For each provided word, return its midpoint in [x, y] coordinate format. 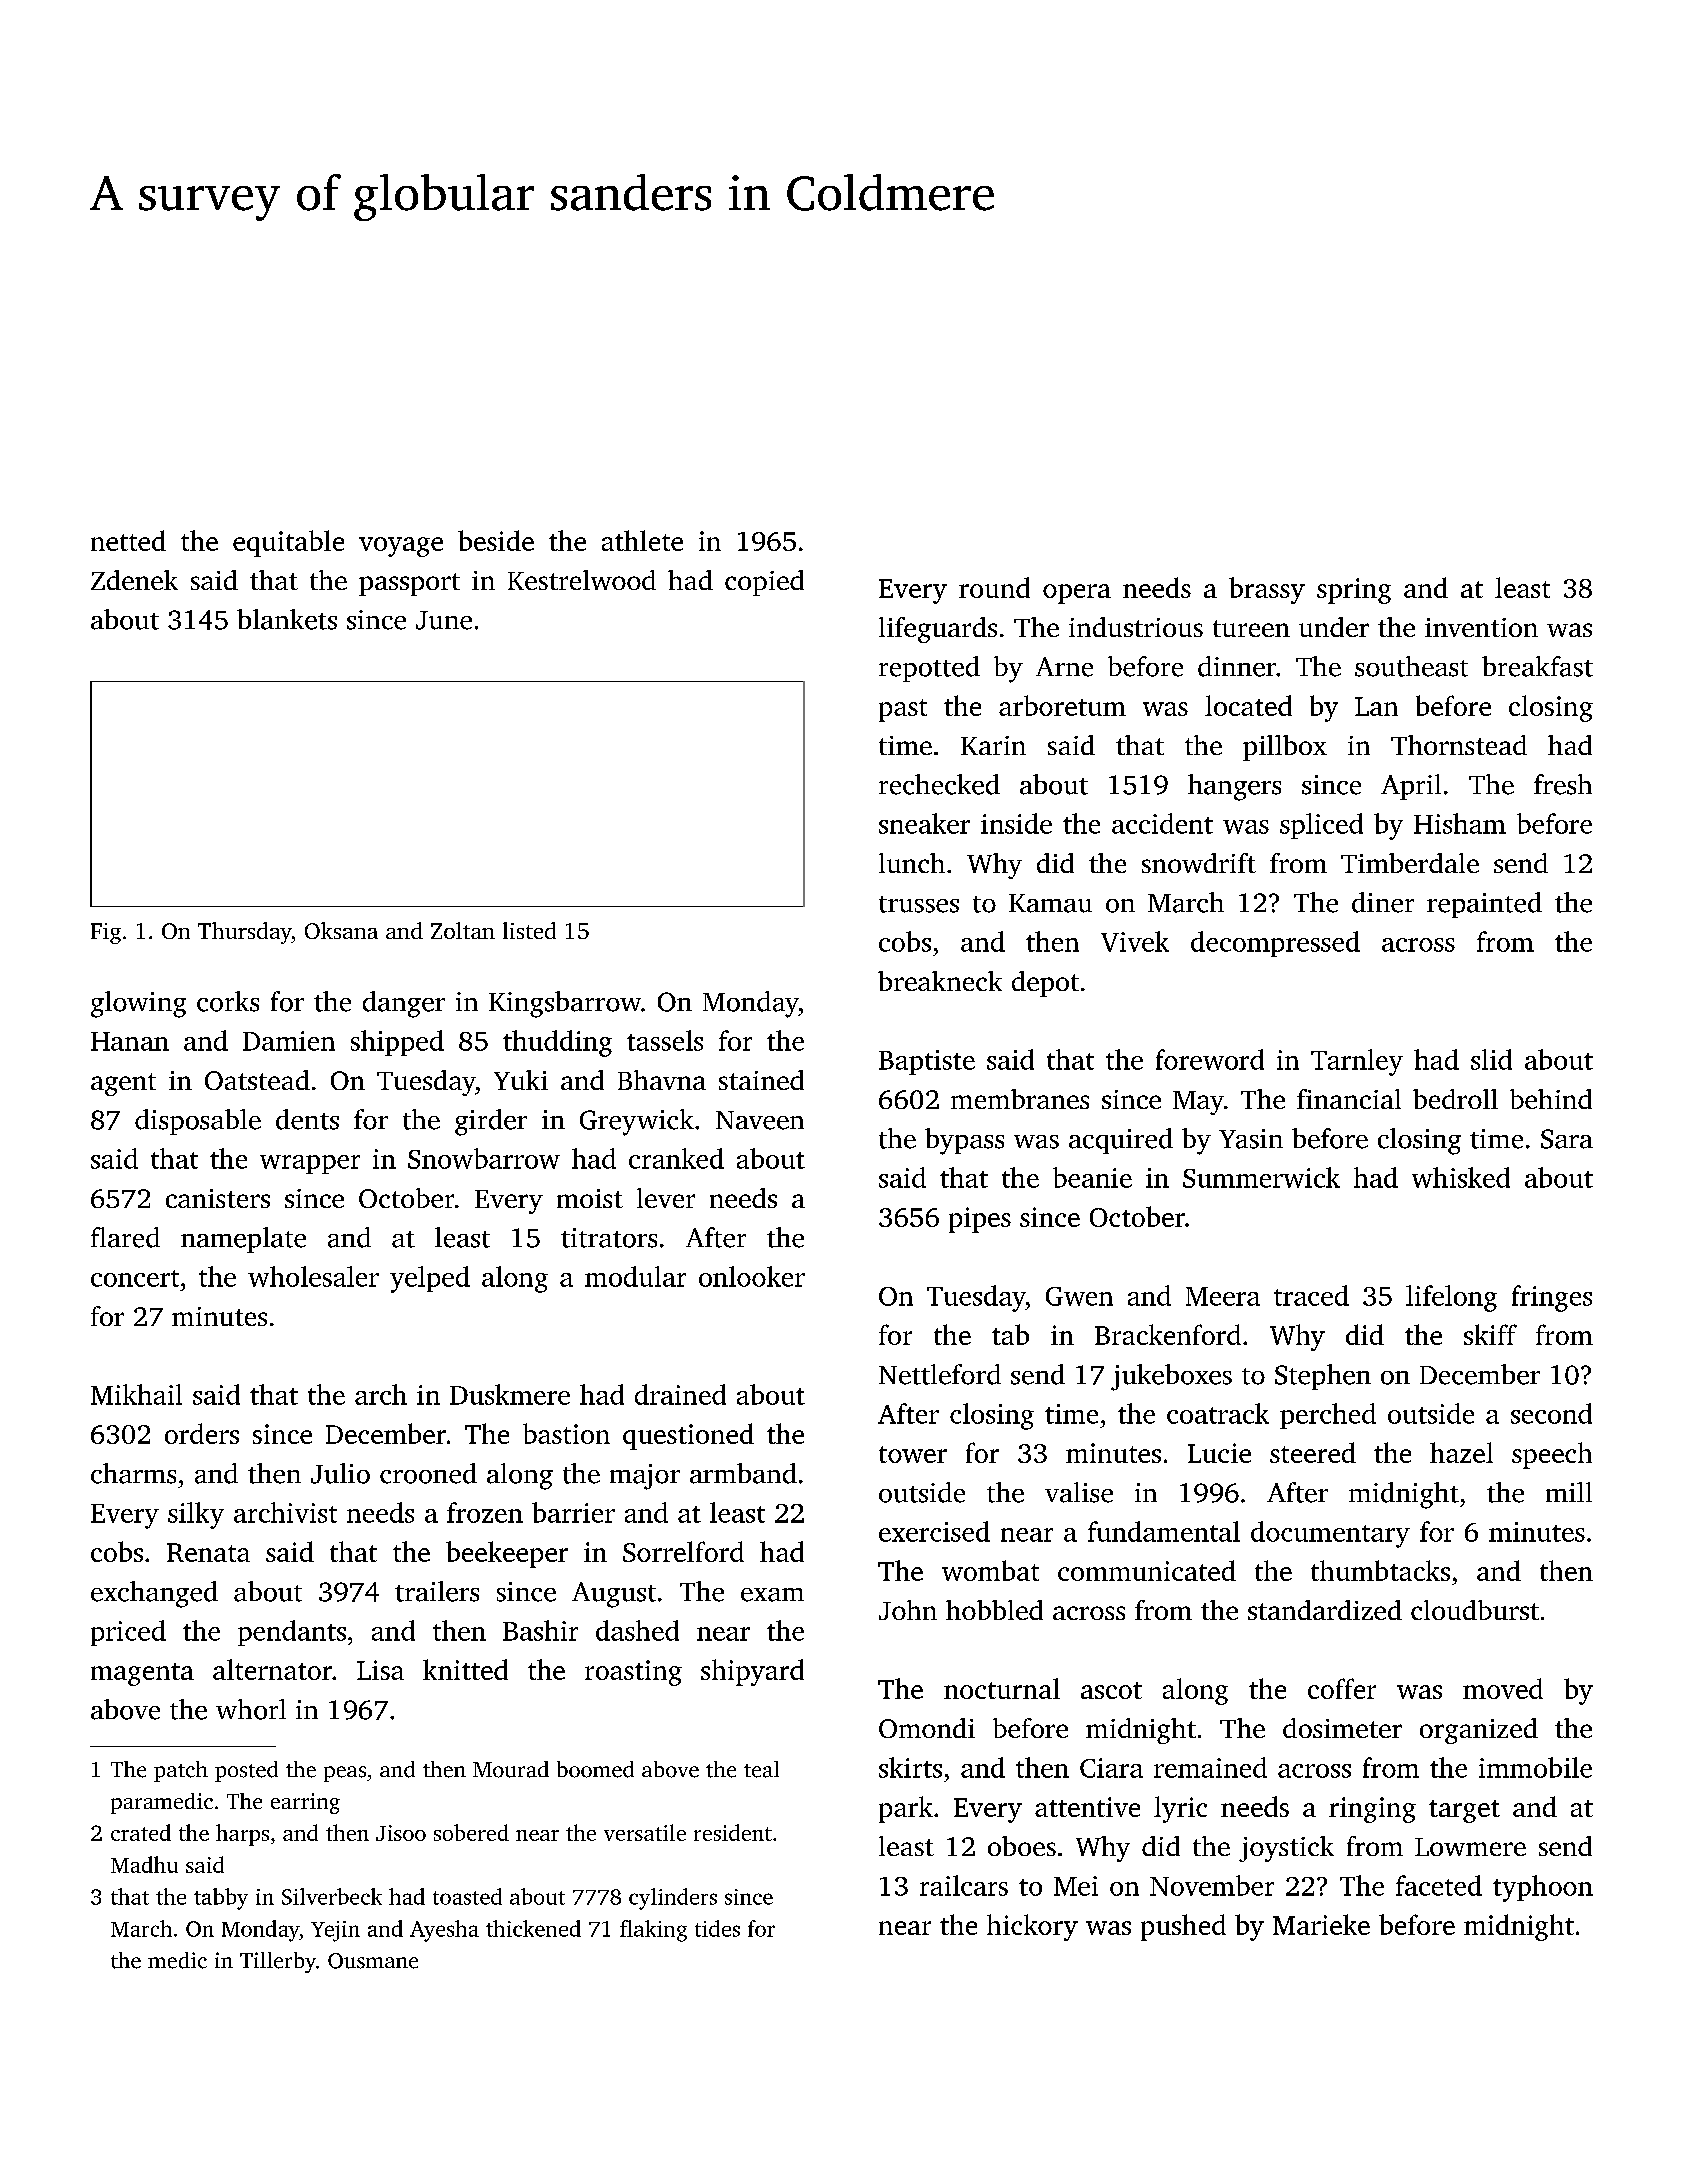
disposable [198, 1122]
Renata [208, 1552]
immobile [1535, 1767]
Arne [1064, 667]
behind [1551, 1099]
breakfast [1537, 666]
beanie [1092, 1177]
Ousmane [373, 1961]
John [908, 1610]
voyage [401, 547]
